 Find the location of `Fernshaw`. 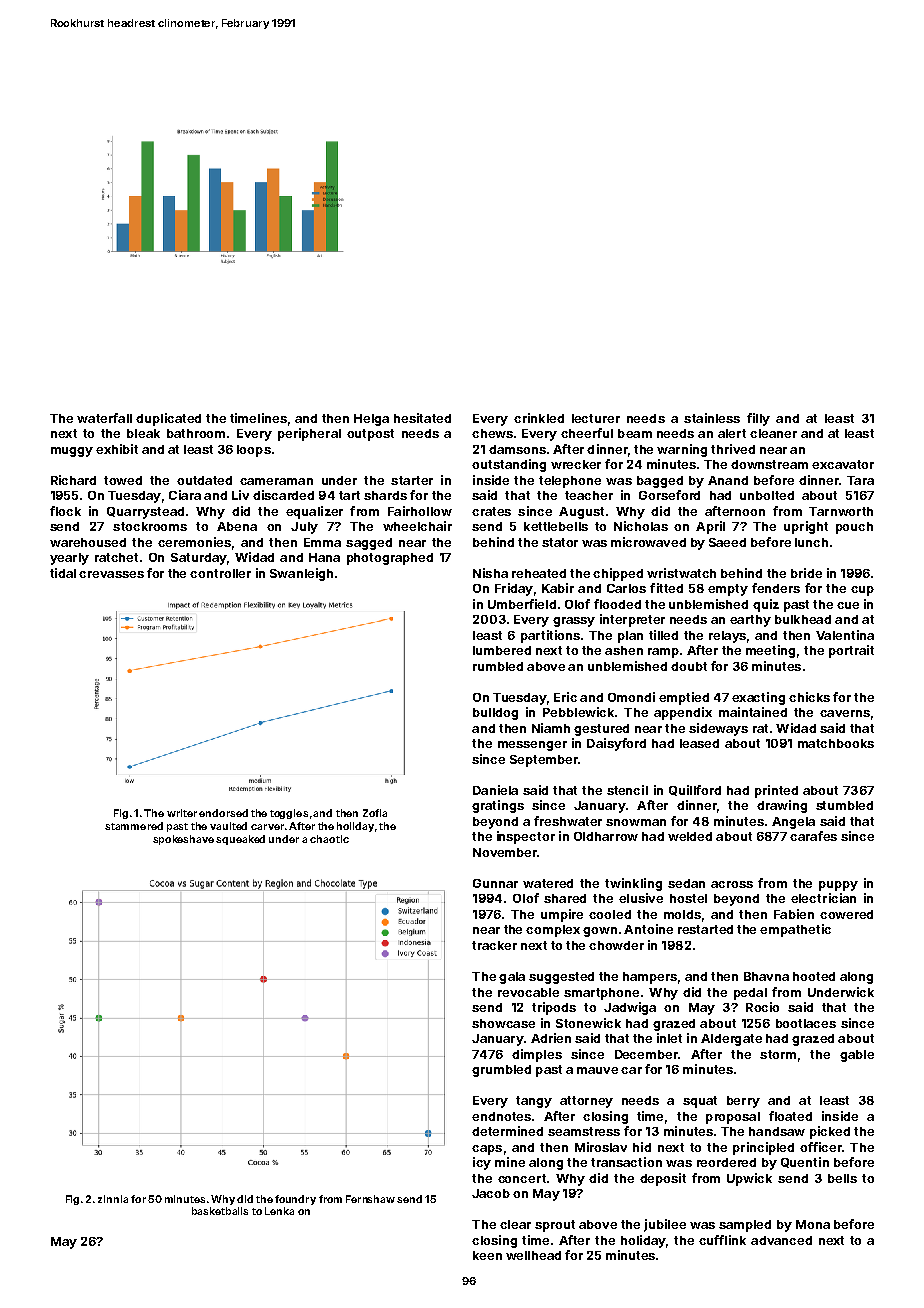

Fernshaw is located at coordinates (370, 1199).
